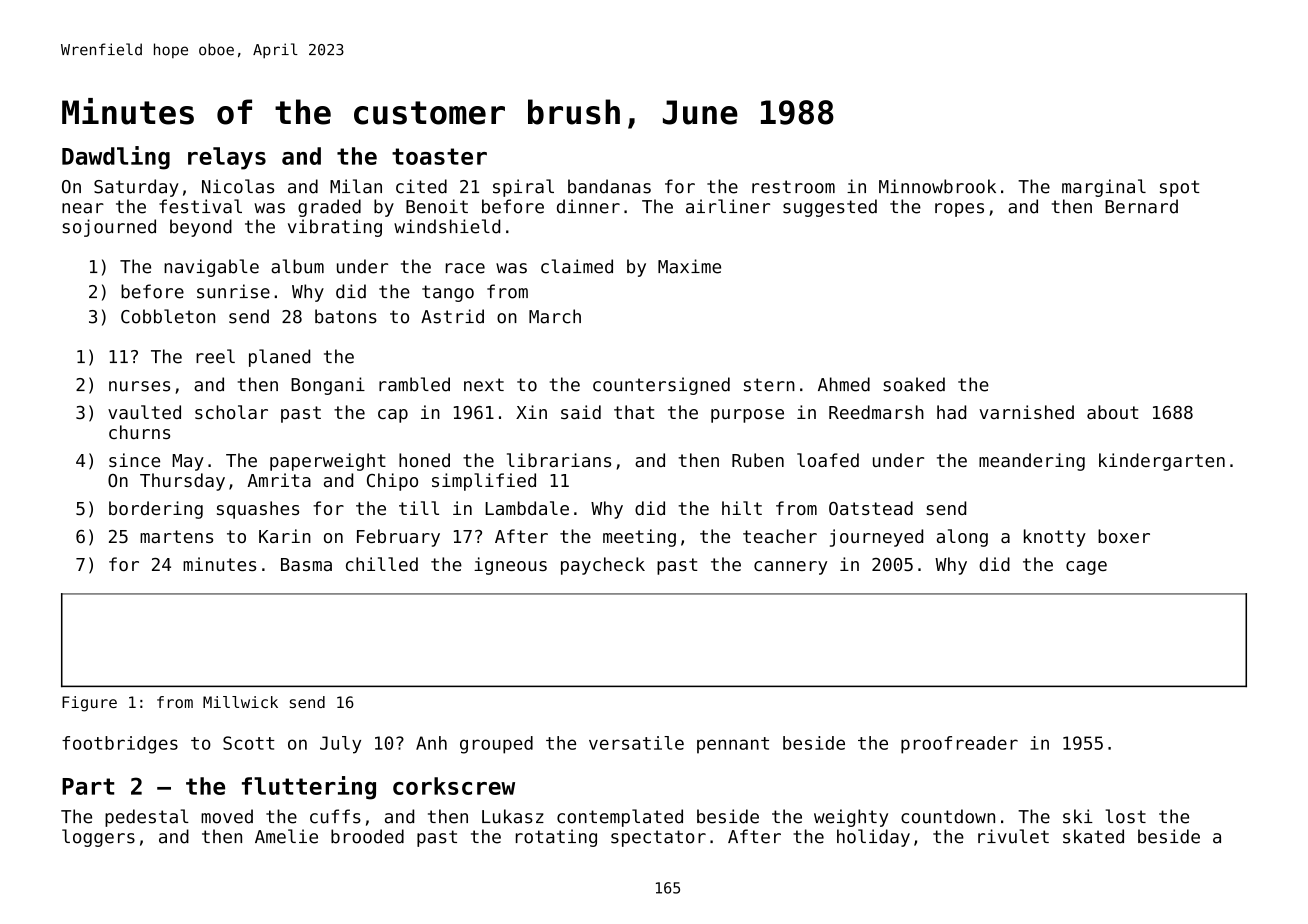 Image resolution: width=1308 pixels, height=924 pixels. What do you see at coordinates (1141, 206) in the image?
I see `Bernard` at bounding box center [1141, 206].
